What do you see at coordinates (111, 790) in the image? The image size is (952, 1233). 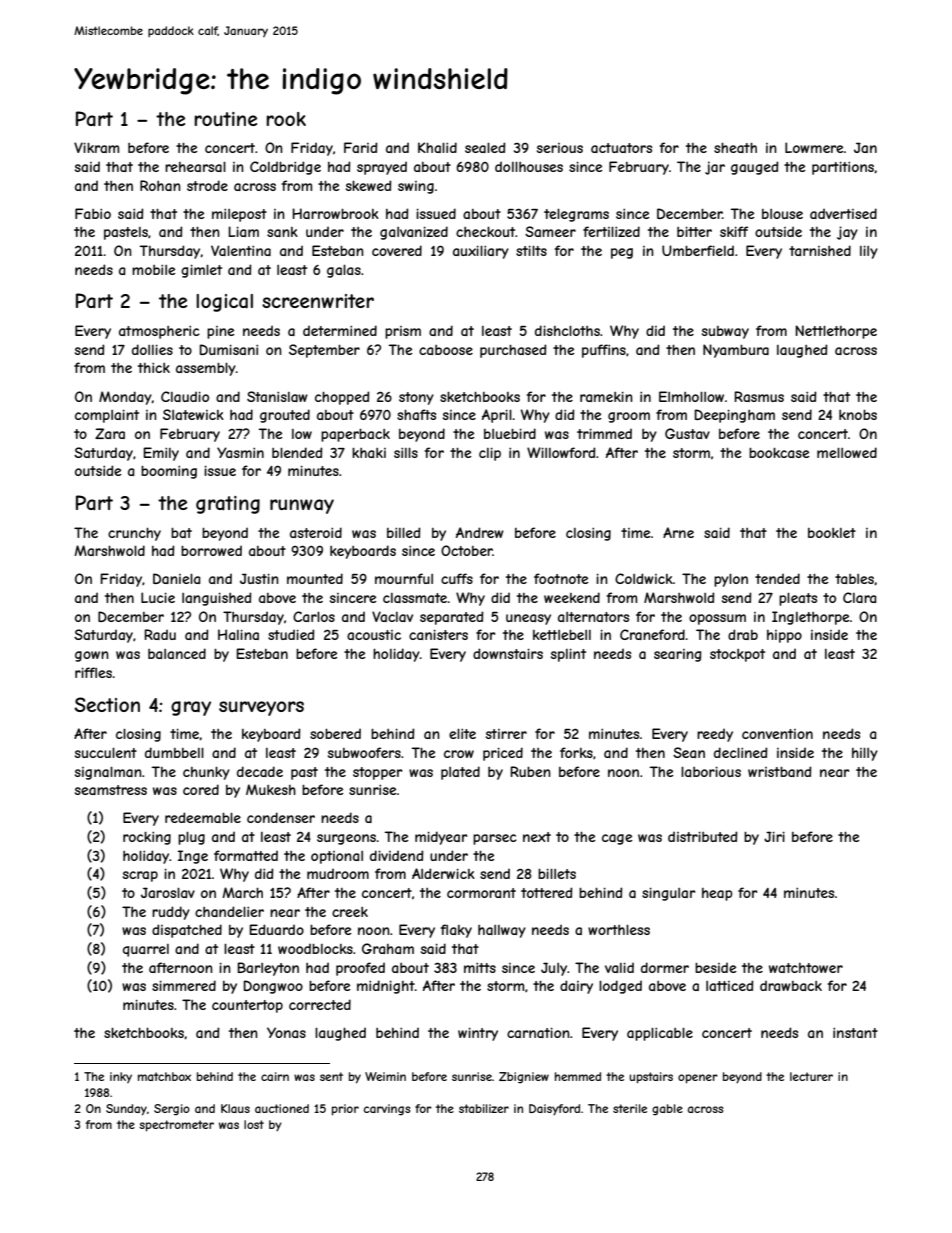 I see `seamstress` at bounding box center [111, 790].
